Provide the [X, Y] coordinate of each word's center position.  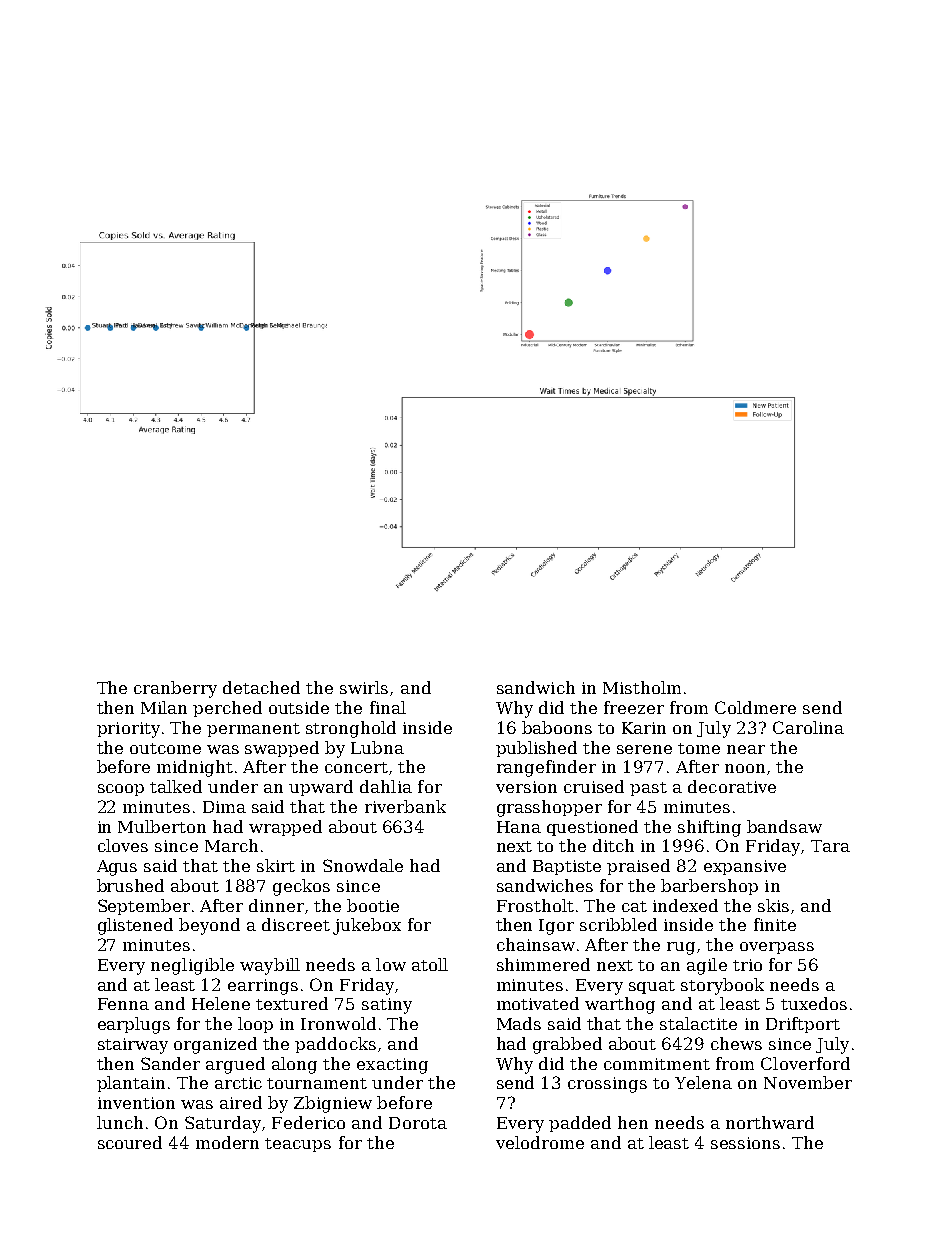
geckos [301, 887]
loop [255, 1025]
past [648, 789]
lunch [120, 1122]
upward [321, 788]
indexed [685, 905]
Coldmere [755, 707]
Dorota [418, 1123]
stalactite [698, 1023]
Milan [164, 707]
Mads [519, 1023]
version [526, 787]
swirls [364, 687]
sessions [745, 1143]
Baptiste [567, 867]
